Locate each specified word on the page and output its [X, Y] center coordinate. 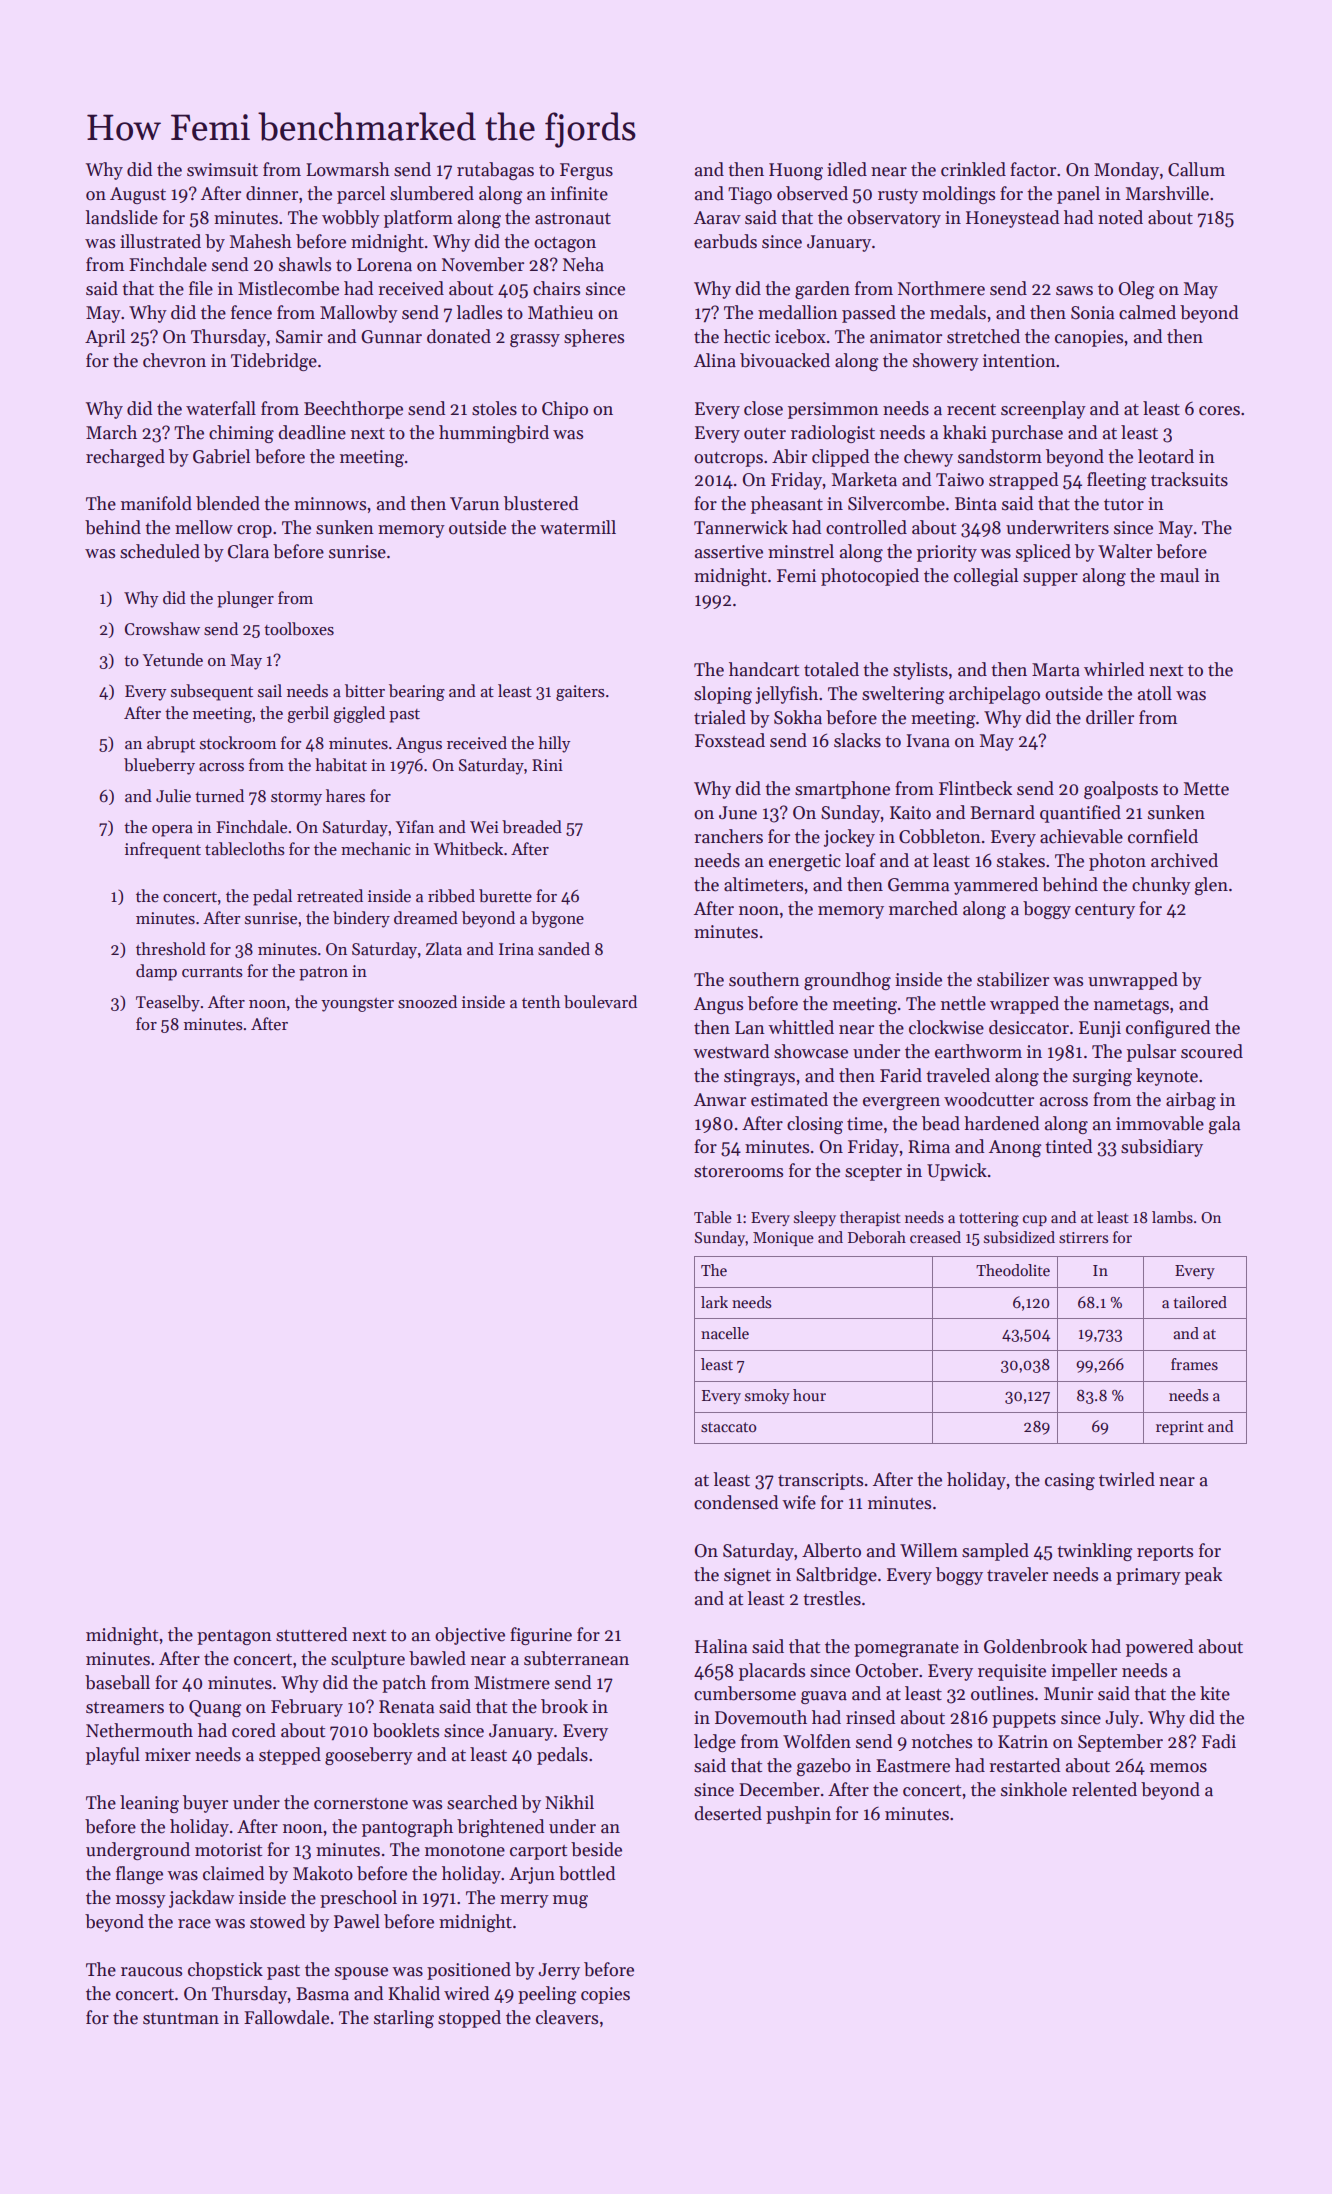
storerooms [738, 1172]
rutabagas [495, 171]
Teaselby [168, 1003]
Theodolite [1013, 1270]
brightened [500, 1828]
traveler [1017, 1574]
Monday [1126, 171]
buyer [205, 1804]
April [105, 338]
